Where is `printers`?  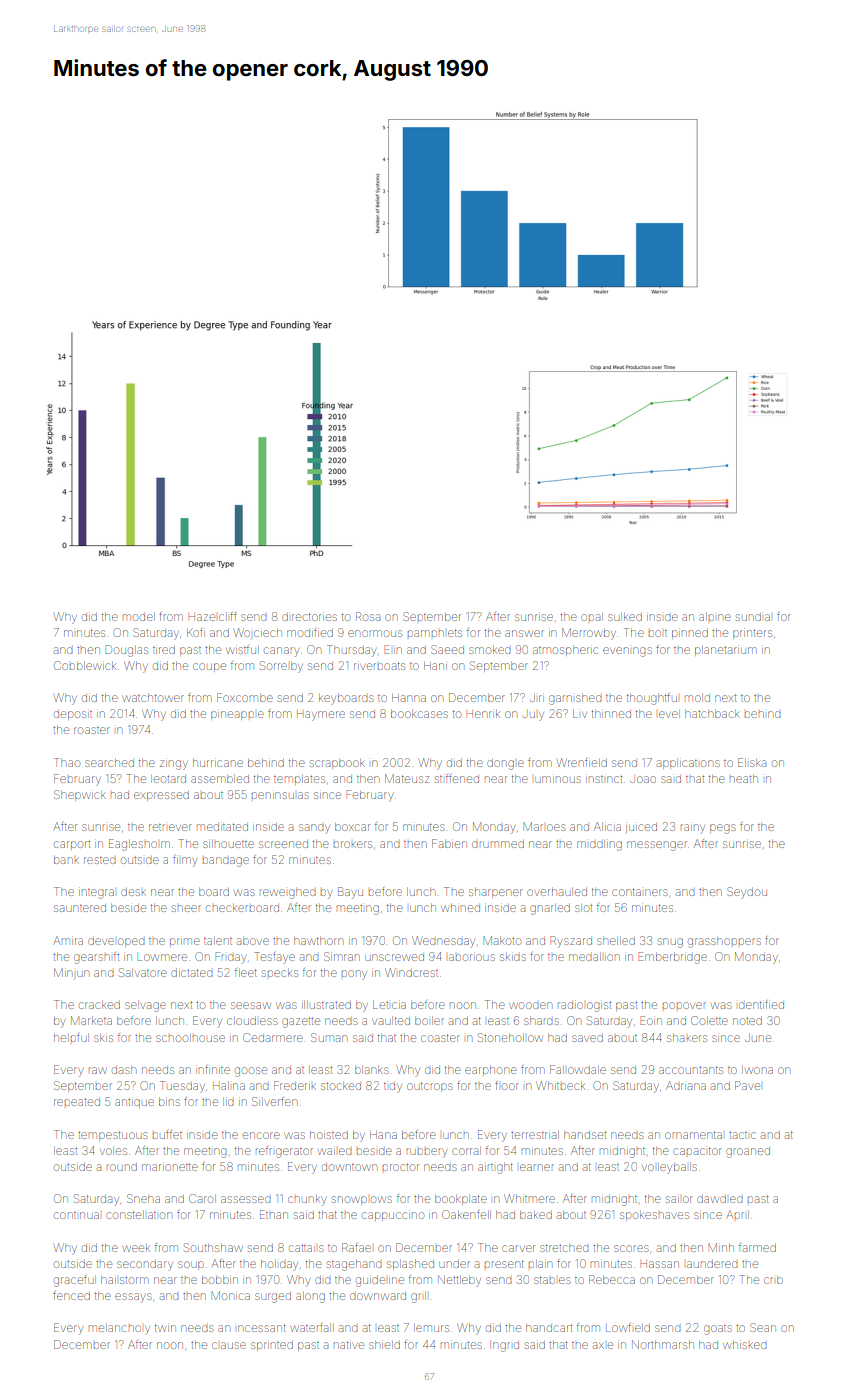
printers is located at coordinates (752, 634).
